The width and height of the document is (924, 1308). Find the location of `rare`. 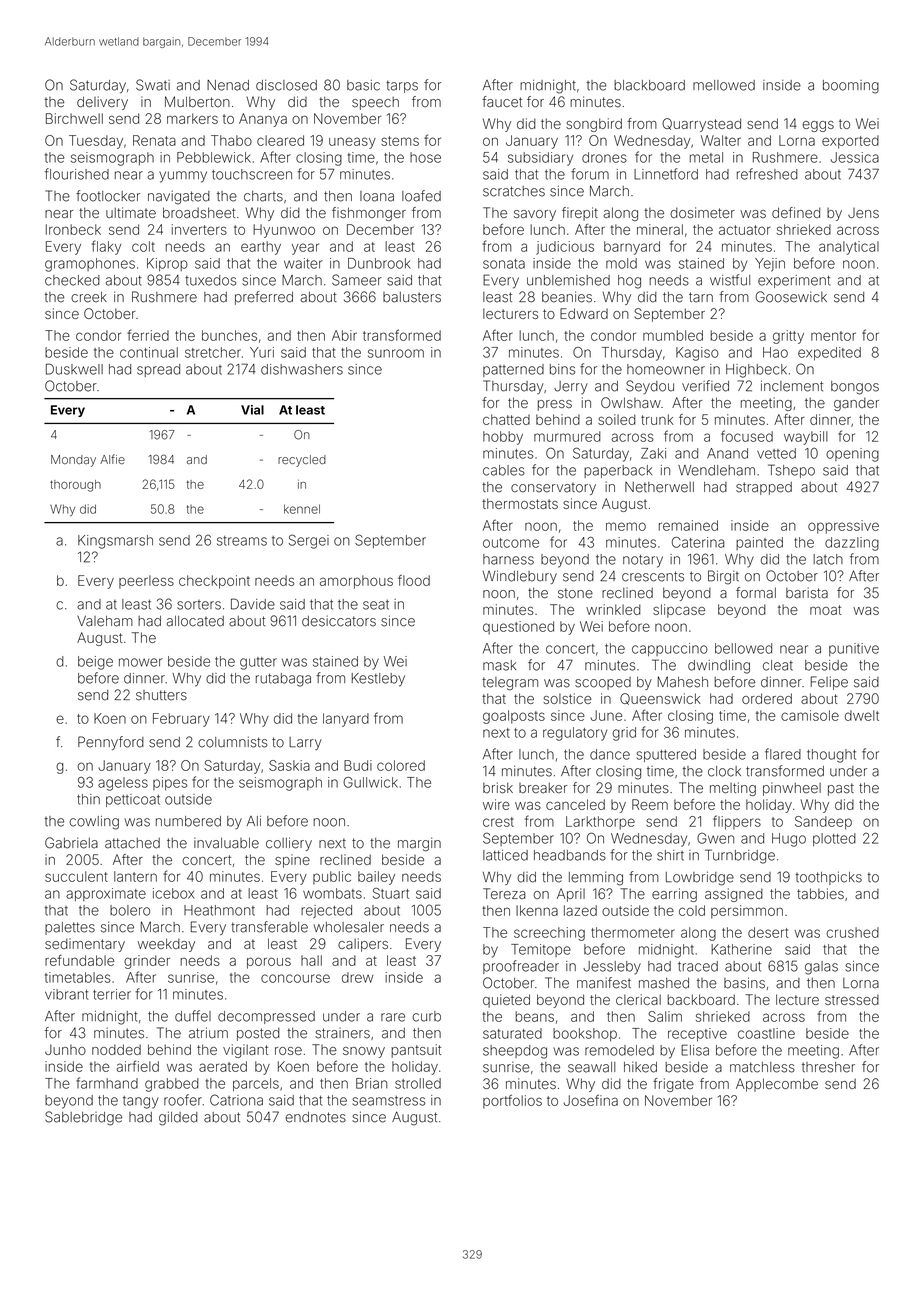

rare is located at coordinates (393, 1017).
